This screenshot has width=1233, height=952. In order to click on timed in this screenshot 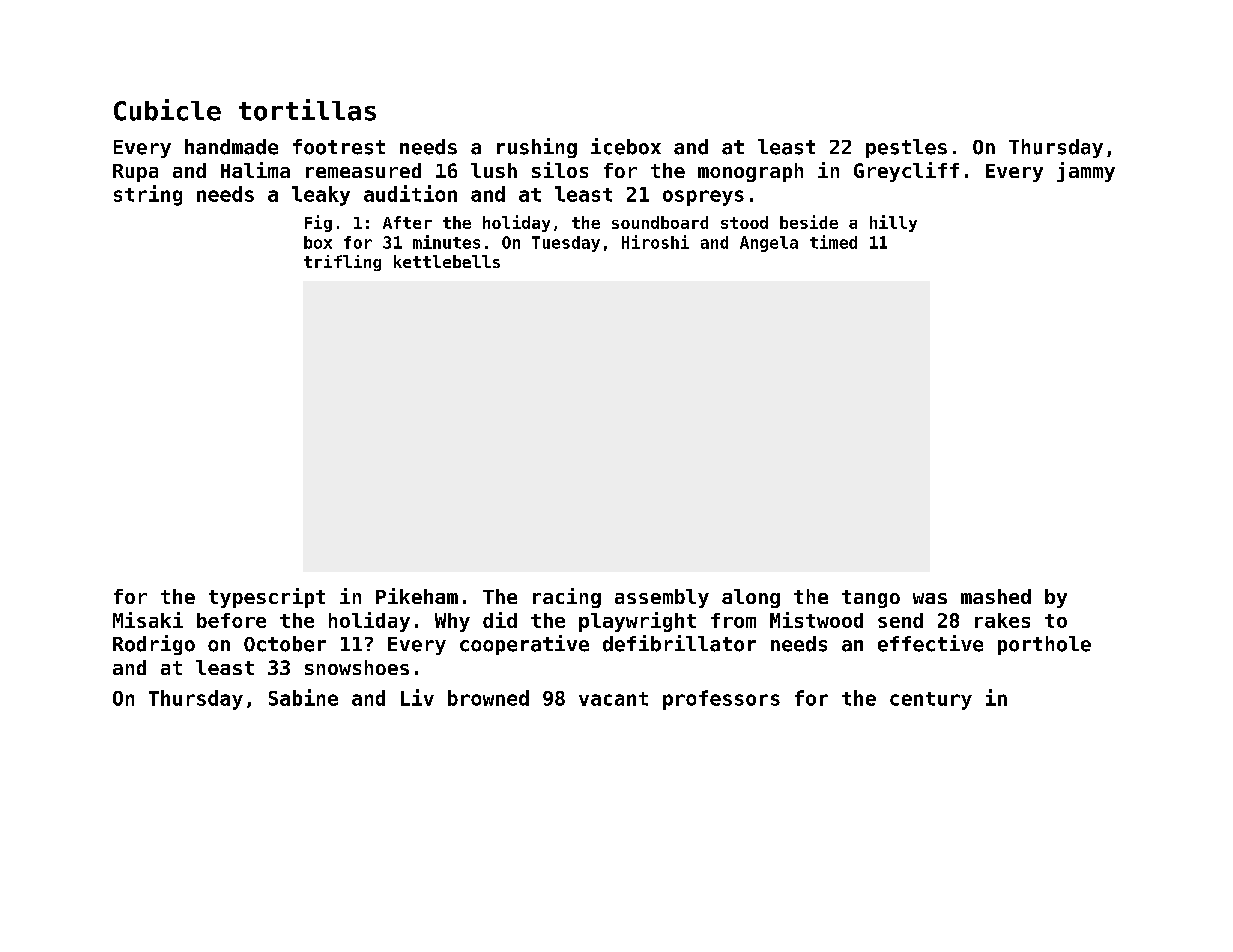, I will do `click(833, 242)`.
